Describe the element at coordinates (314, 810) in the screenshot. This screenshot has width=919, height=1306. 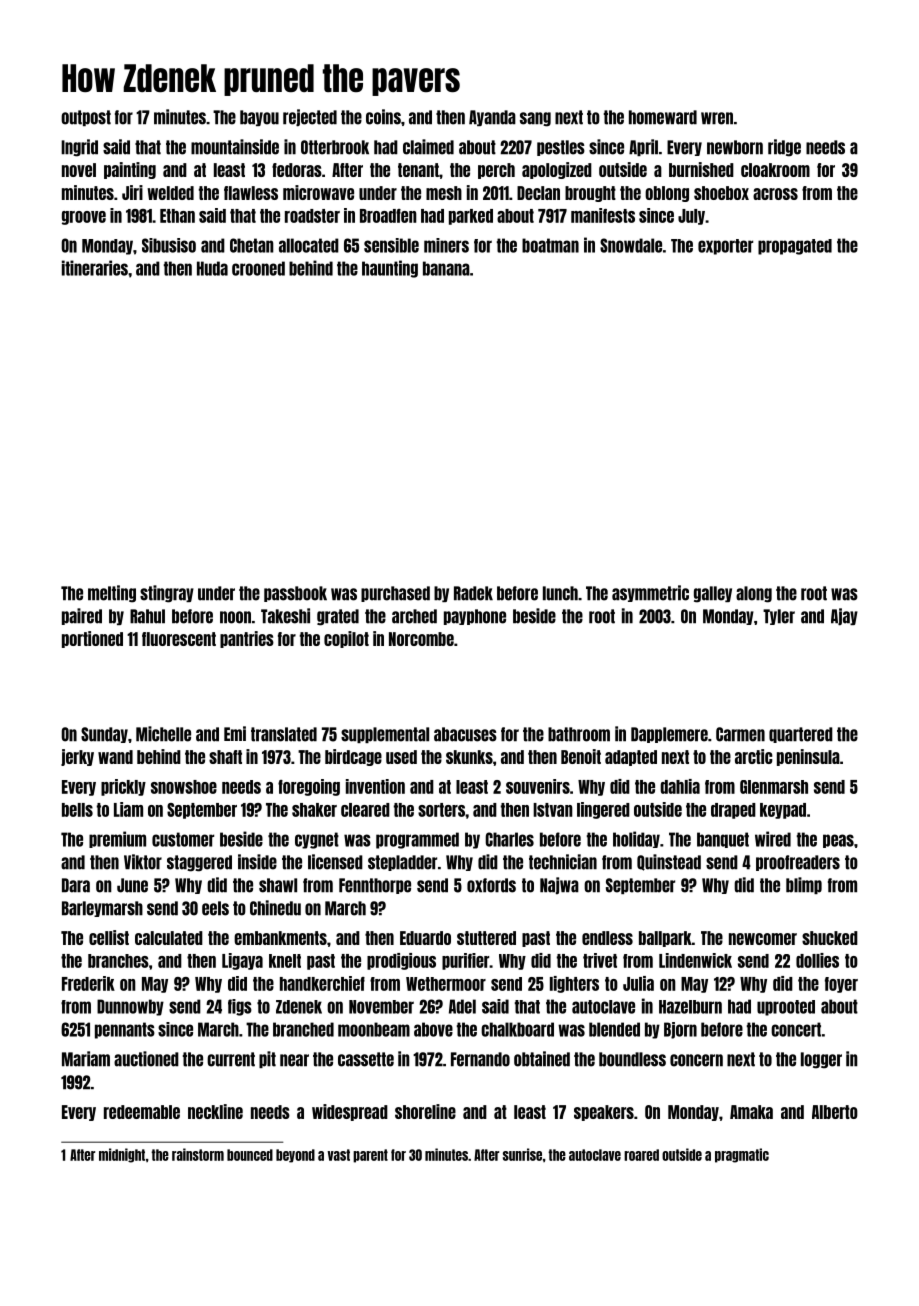
I see `shaker` at that location.
